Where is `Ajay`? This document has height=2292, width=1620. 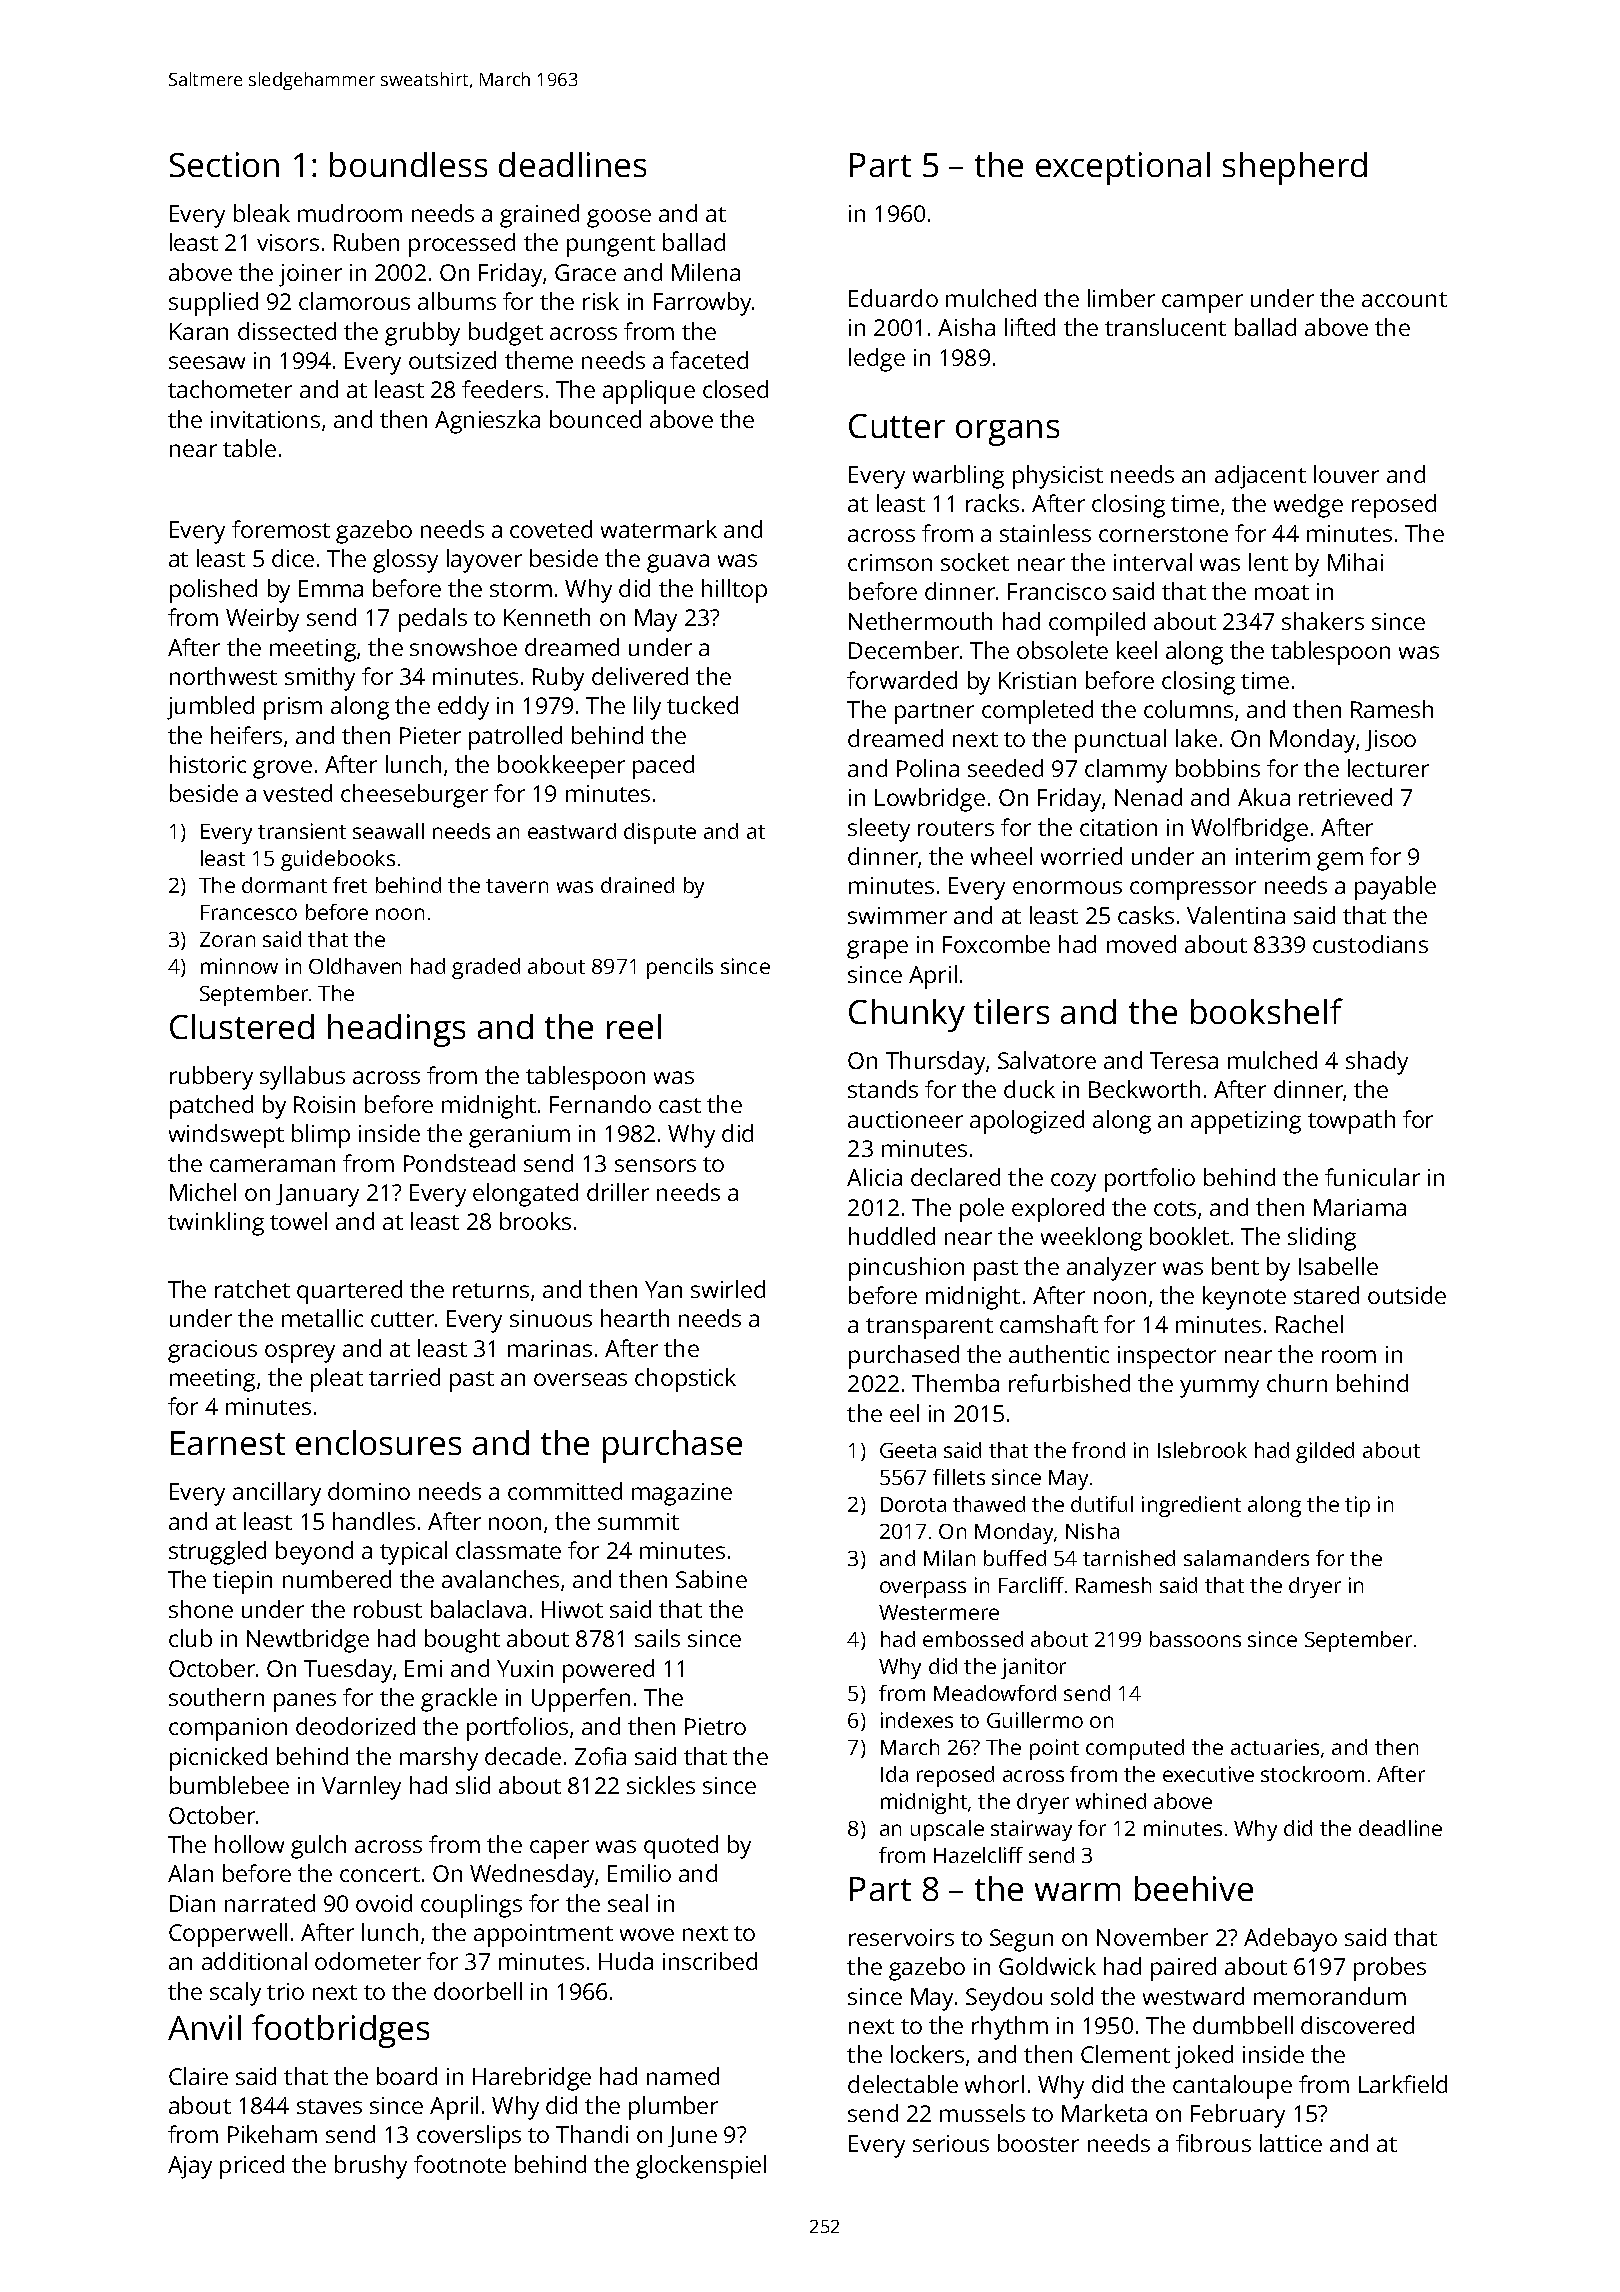
Ajay is located at coordinates (190, 2167).
